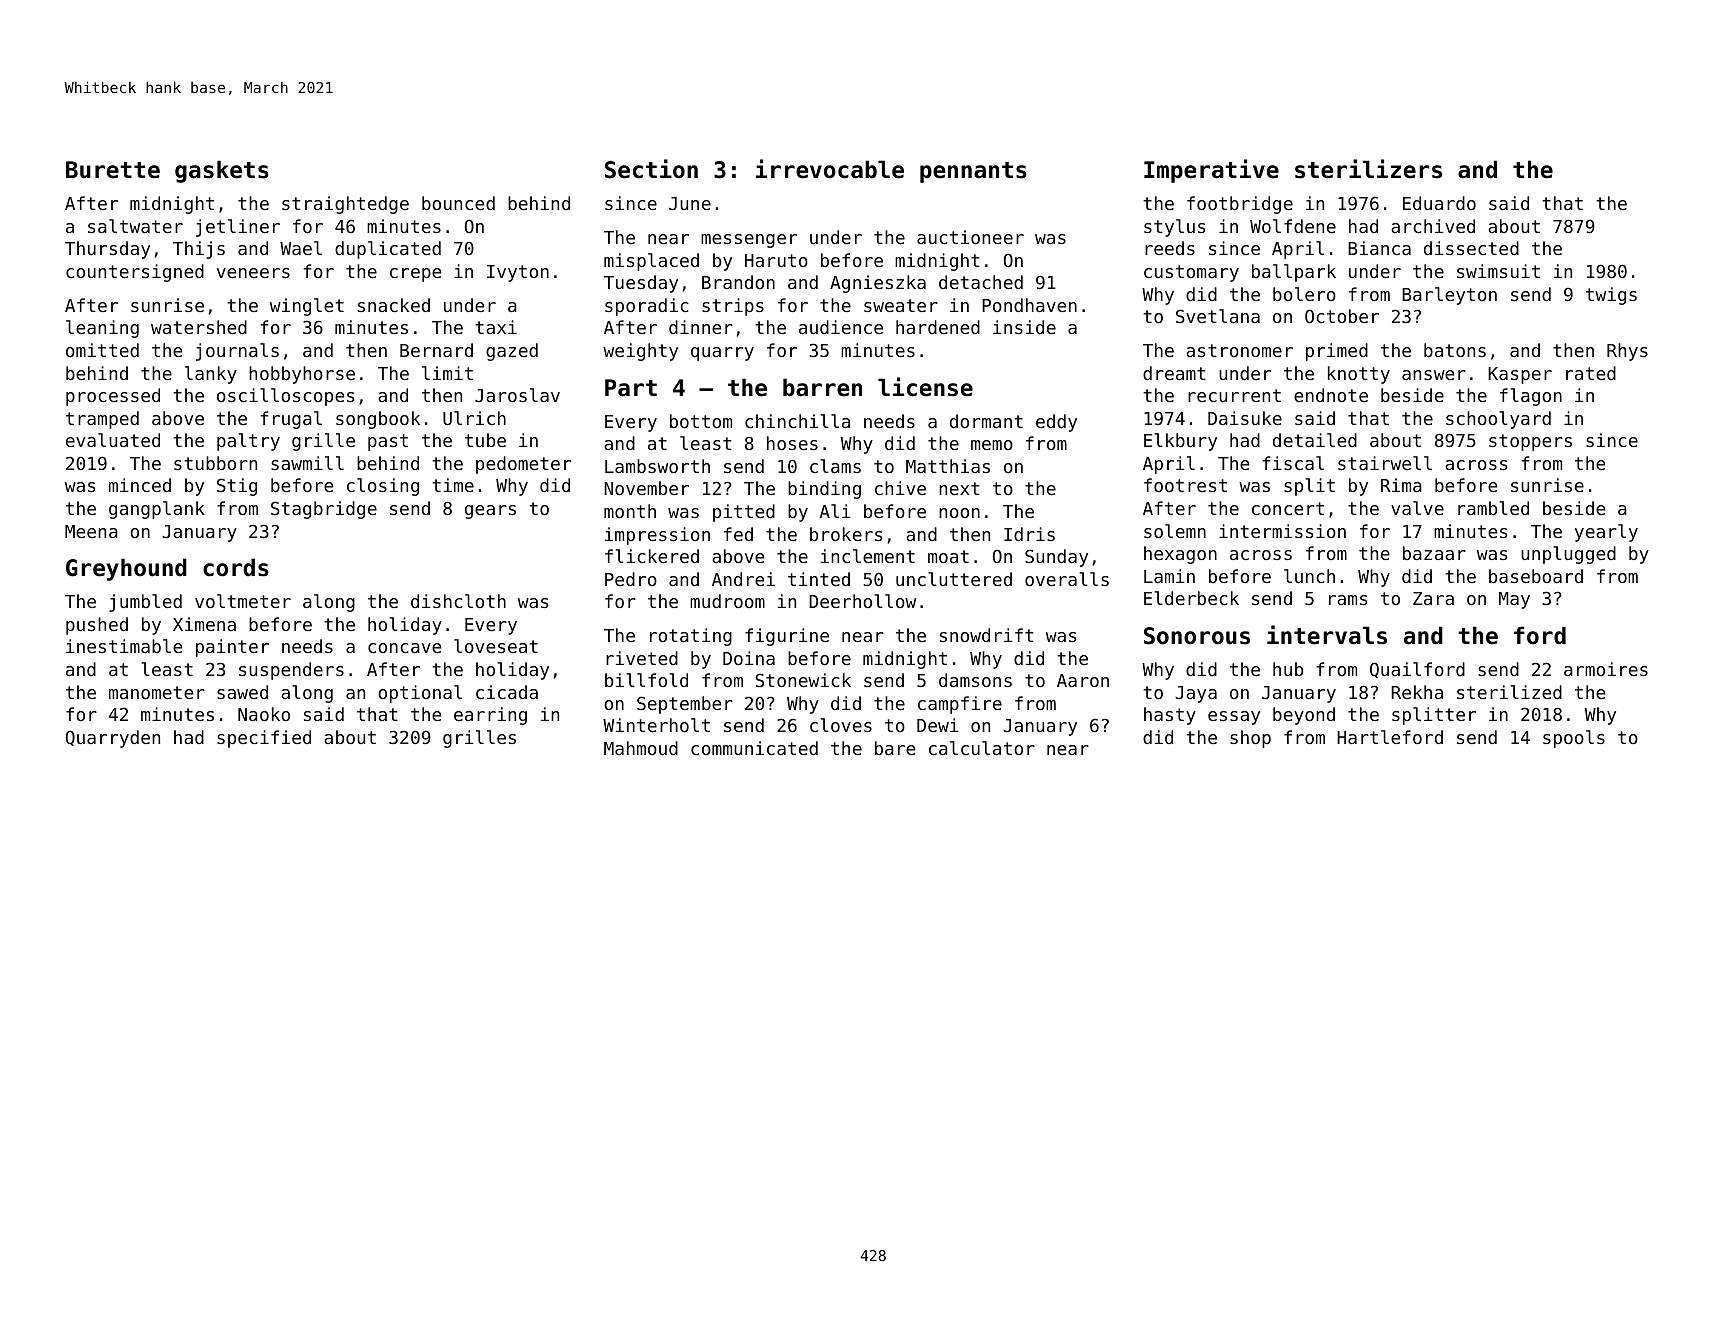  What do you see at coordinates (1568, 555) in the screenshot?
I see `unplugged` at bounding box center [1568, 555].
